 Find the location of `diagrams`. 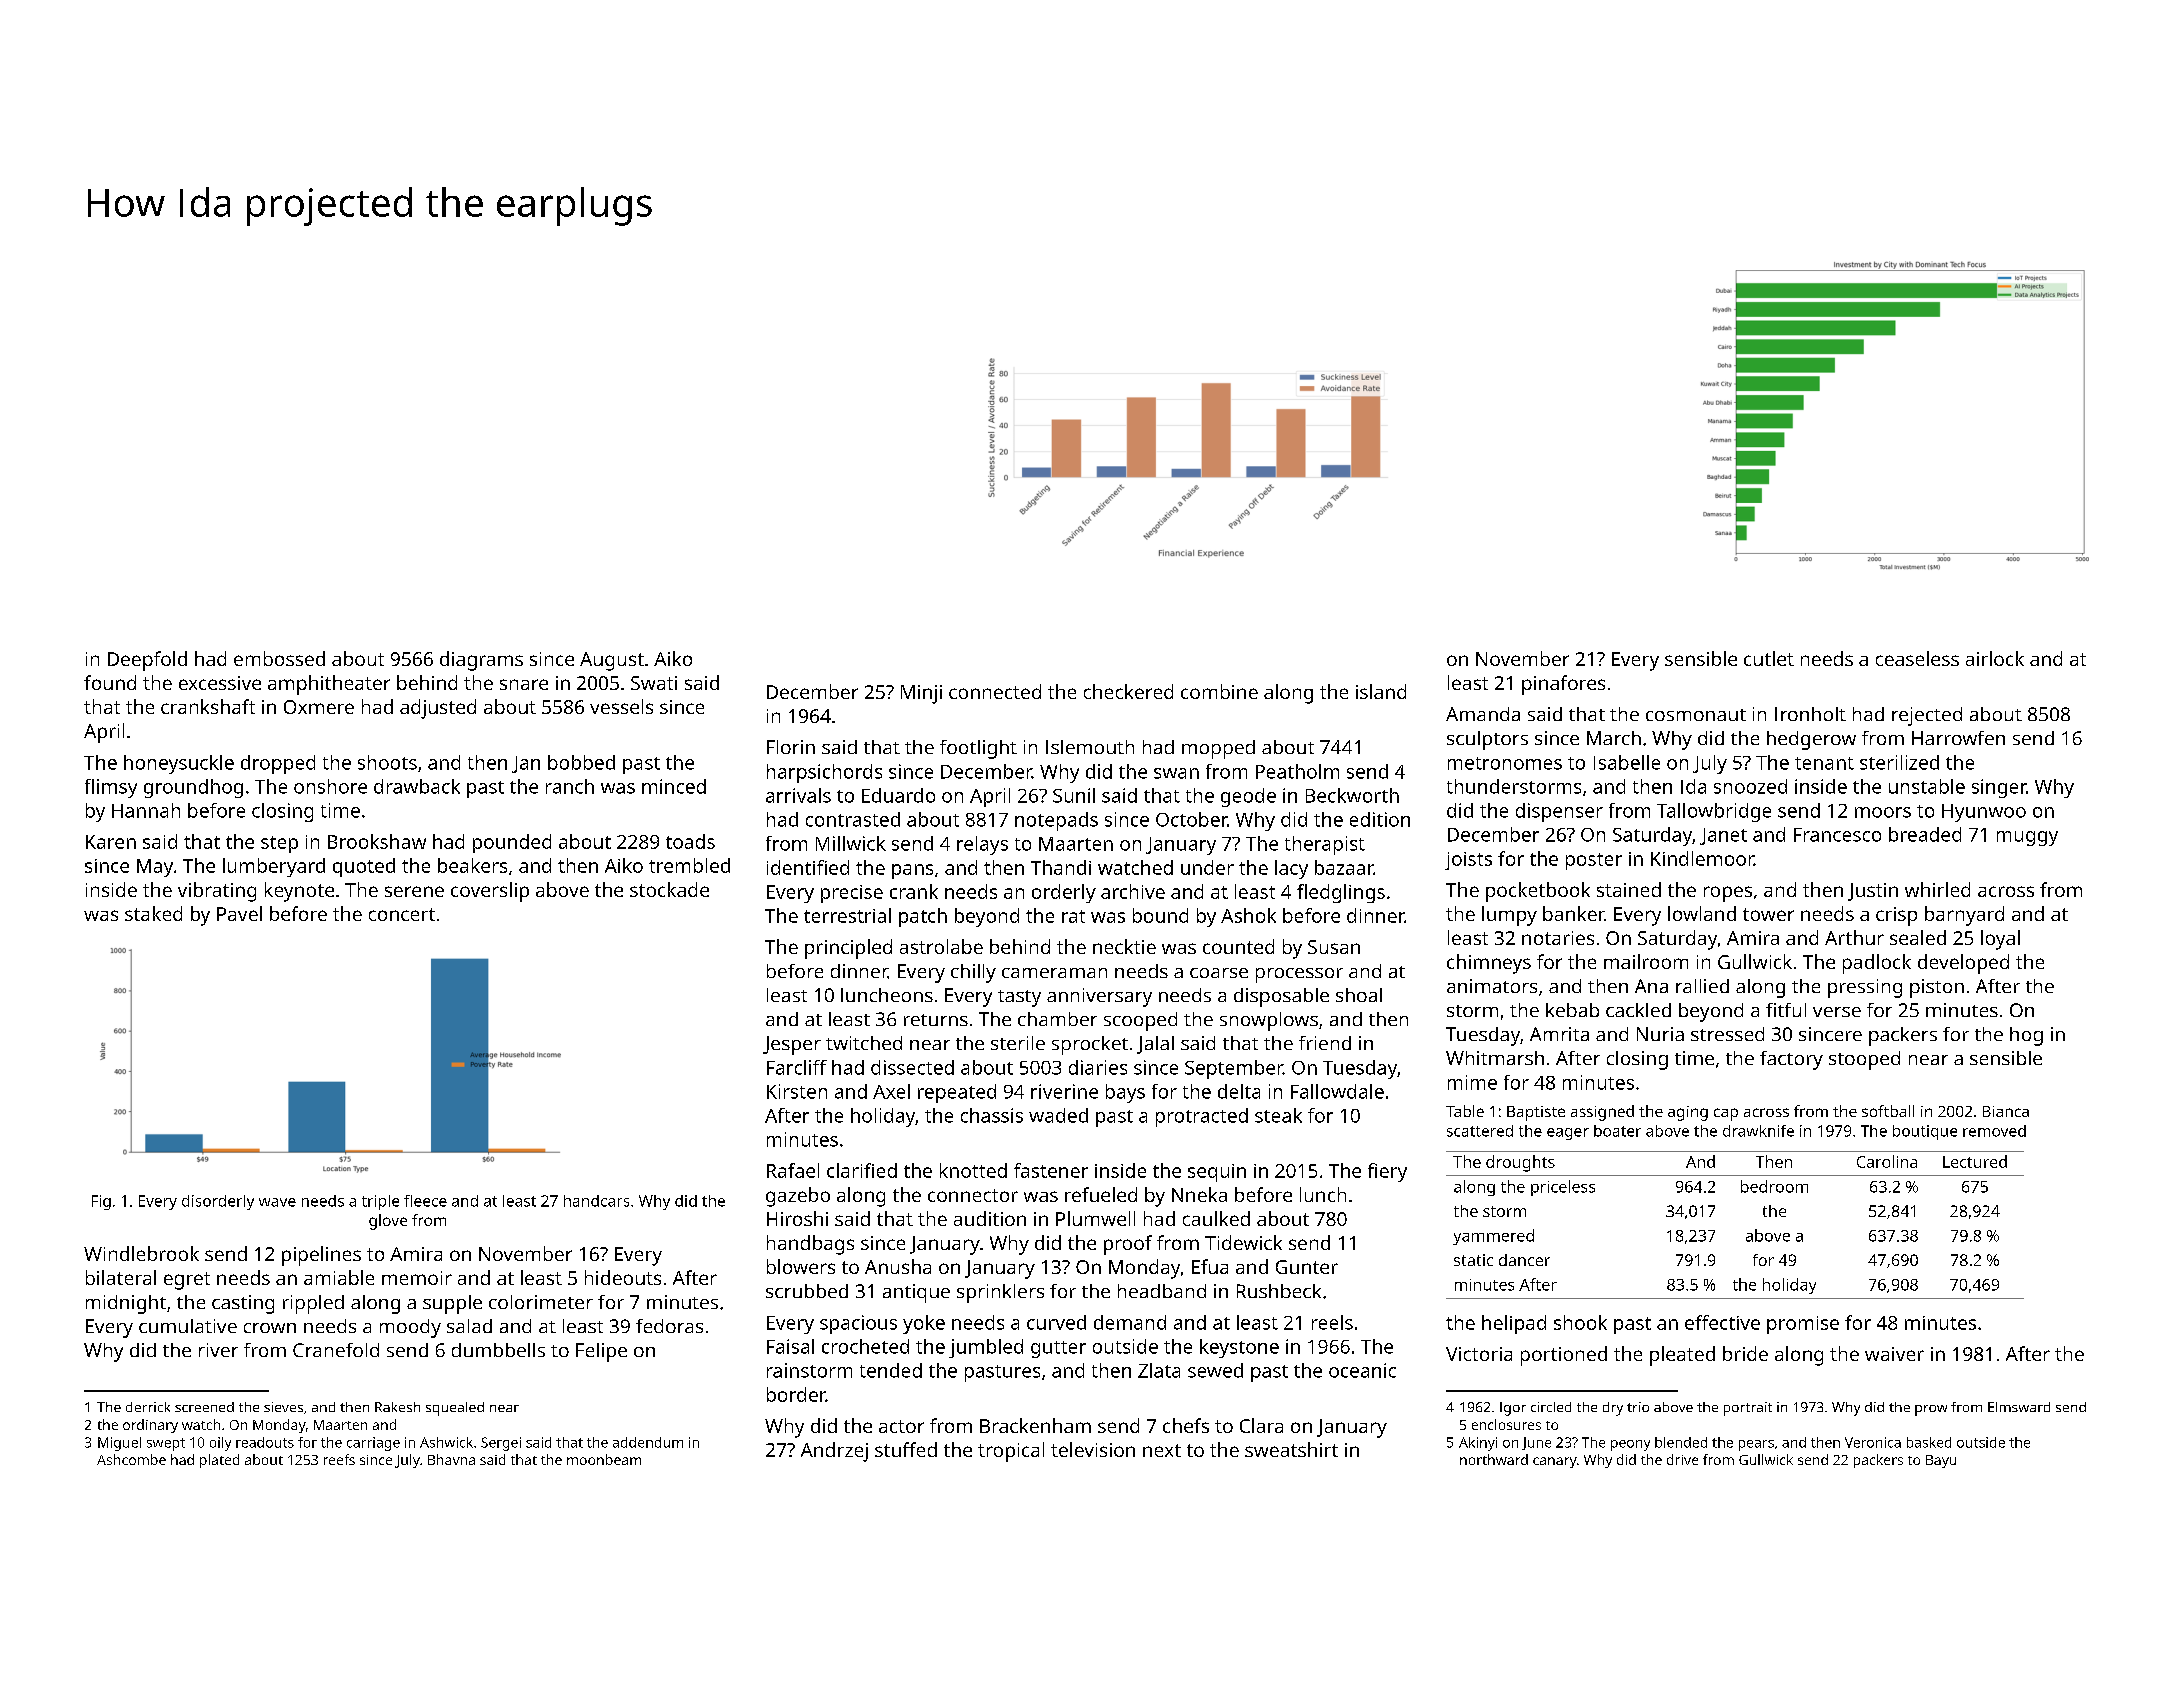

diagrams is located at coordinates (481, 661).
